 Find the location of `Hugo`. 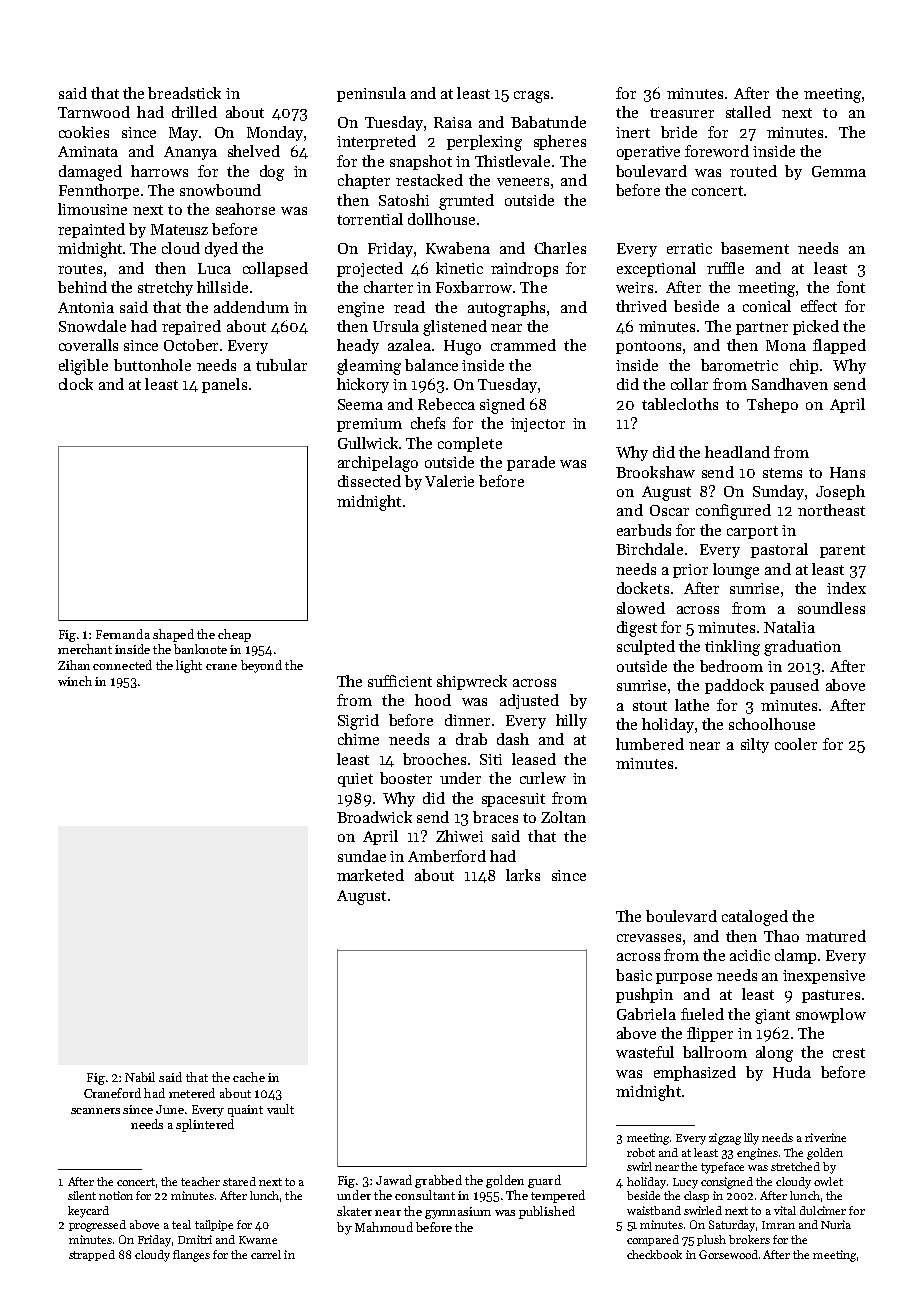

Hugo is located at coordinates (462, 347).
